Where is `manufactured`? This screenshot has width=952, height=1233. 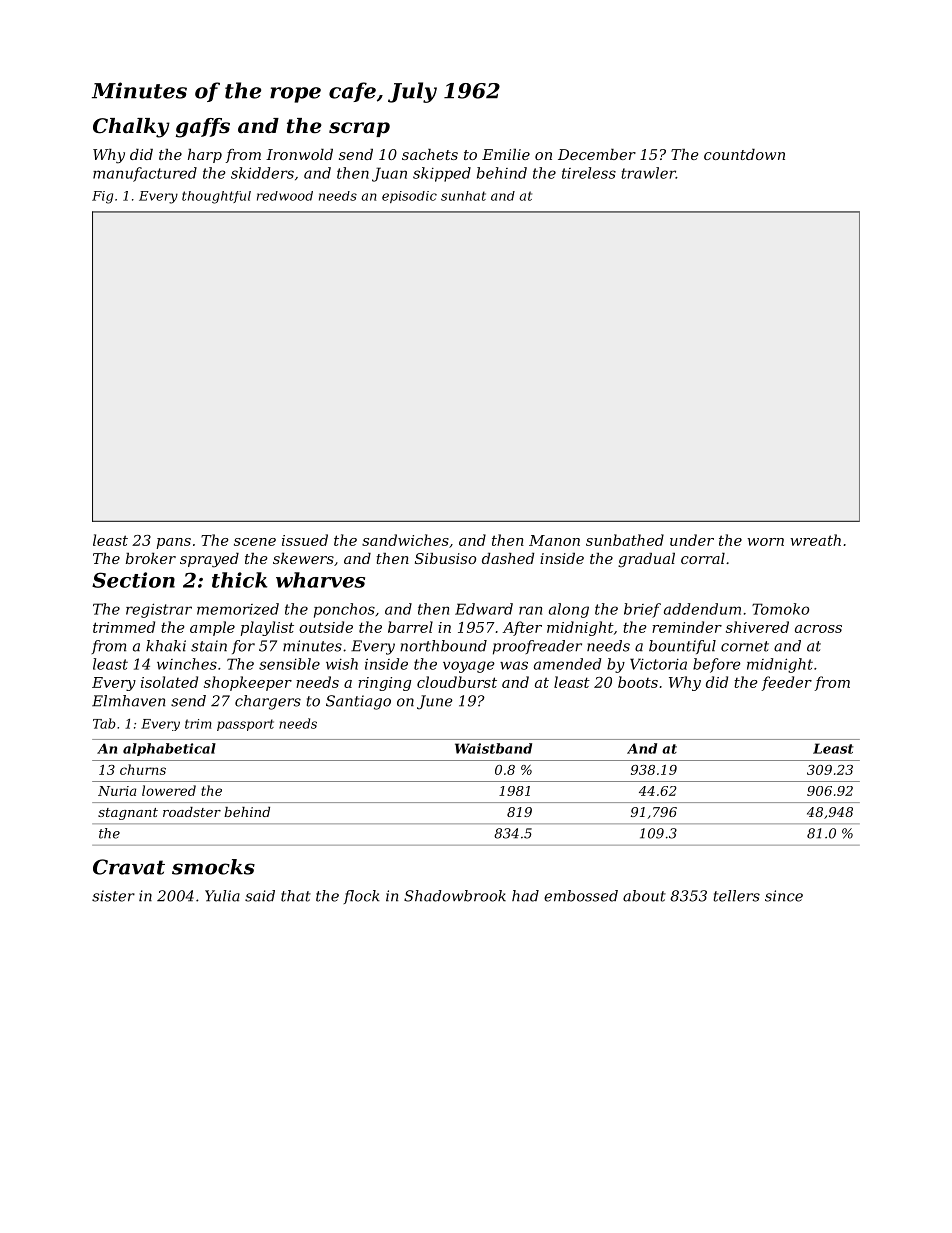
manufactured is located at coordinates (145, 174).
